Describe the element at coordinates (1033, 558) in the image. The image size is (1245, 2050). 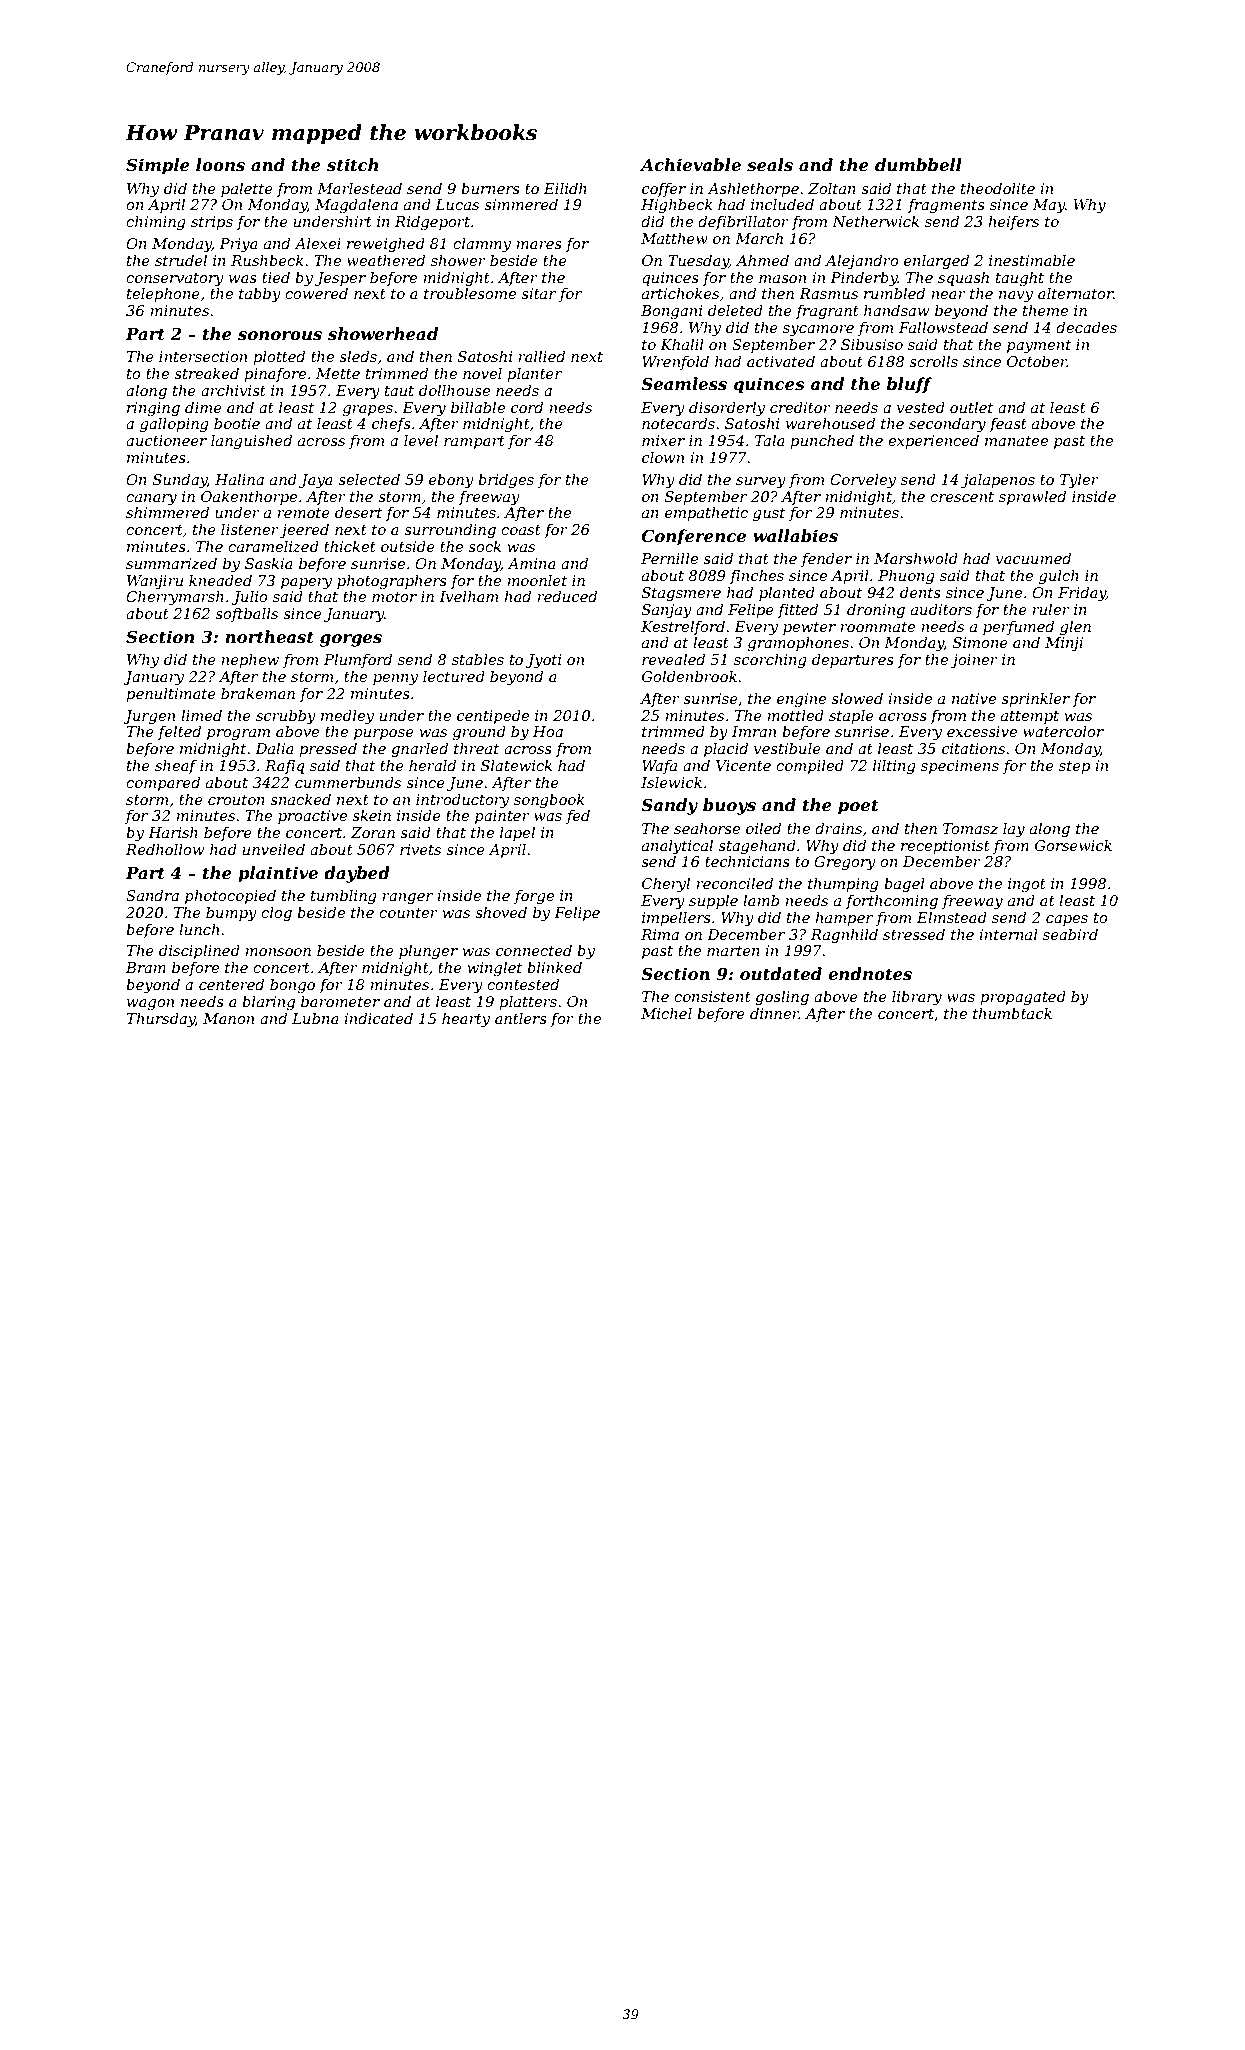
I see `vacuumed` at that location.
